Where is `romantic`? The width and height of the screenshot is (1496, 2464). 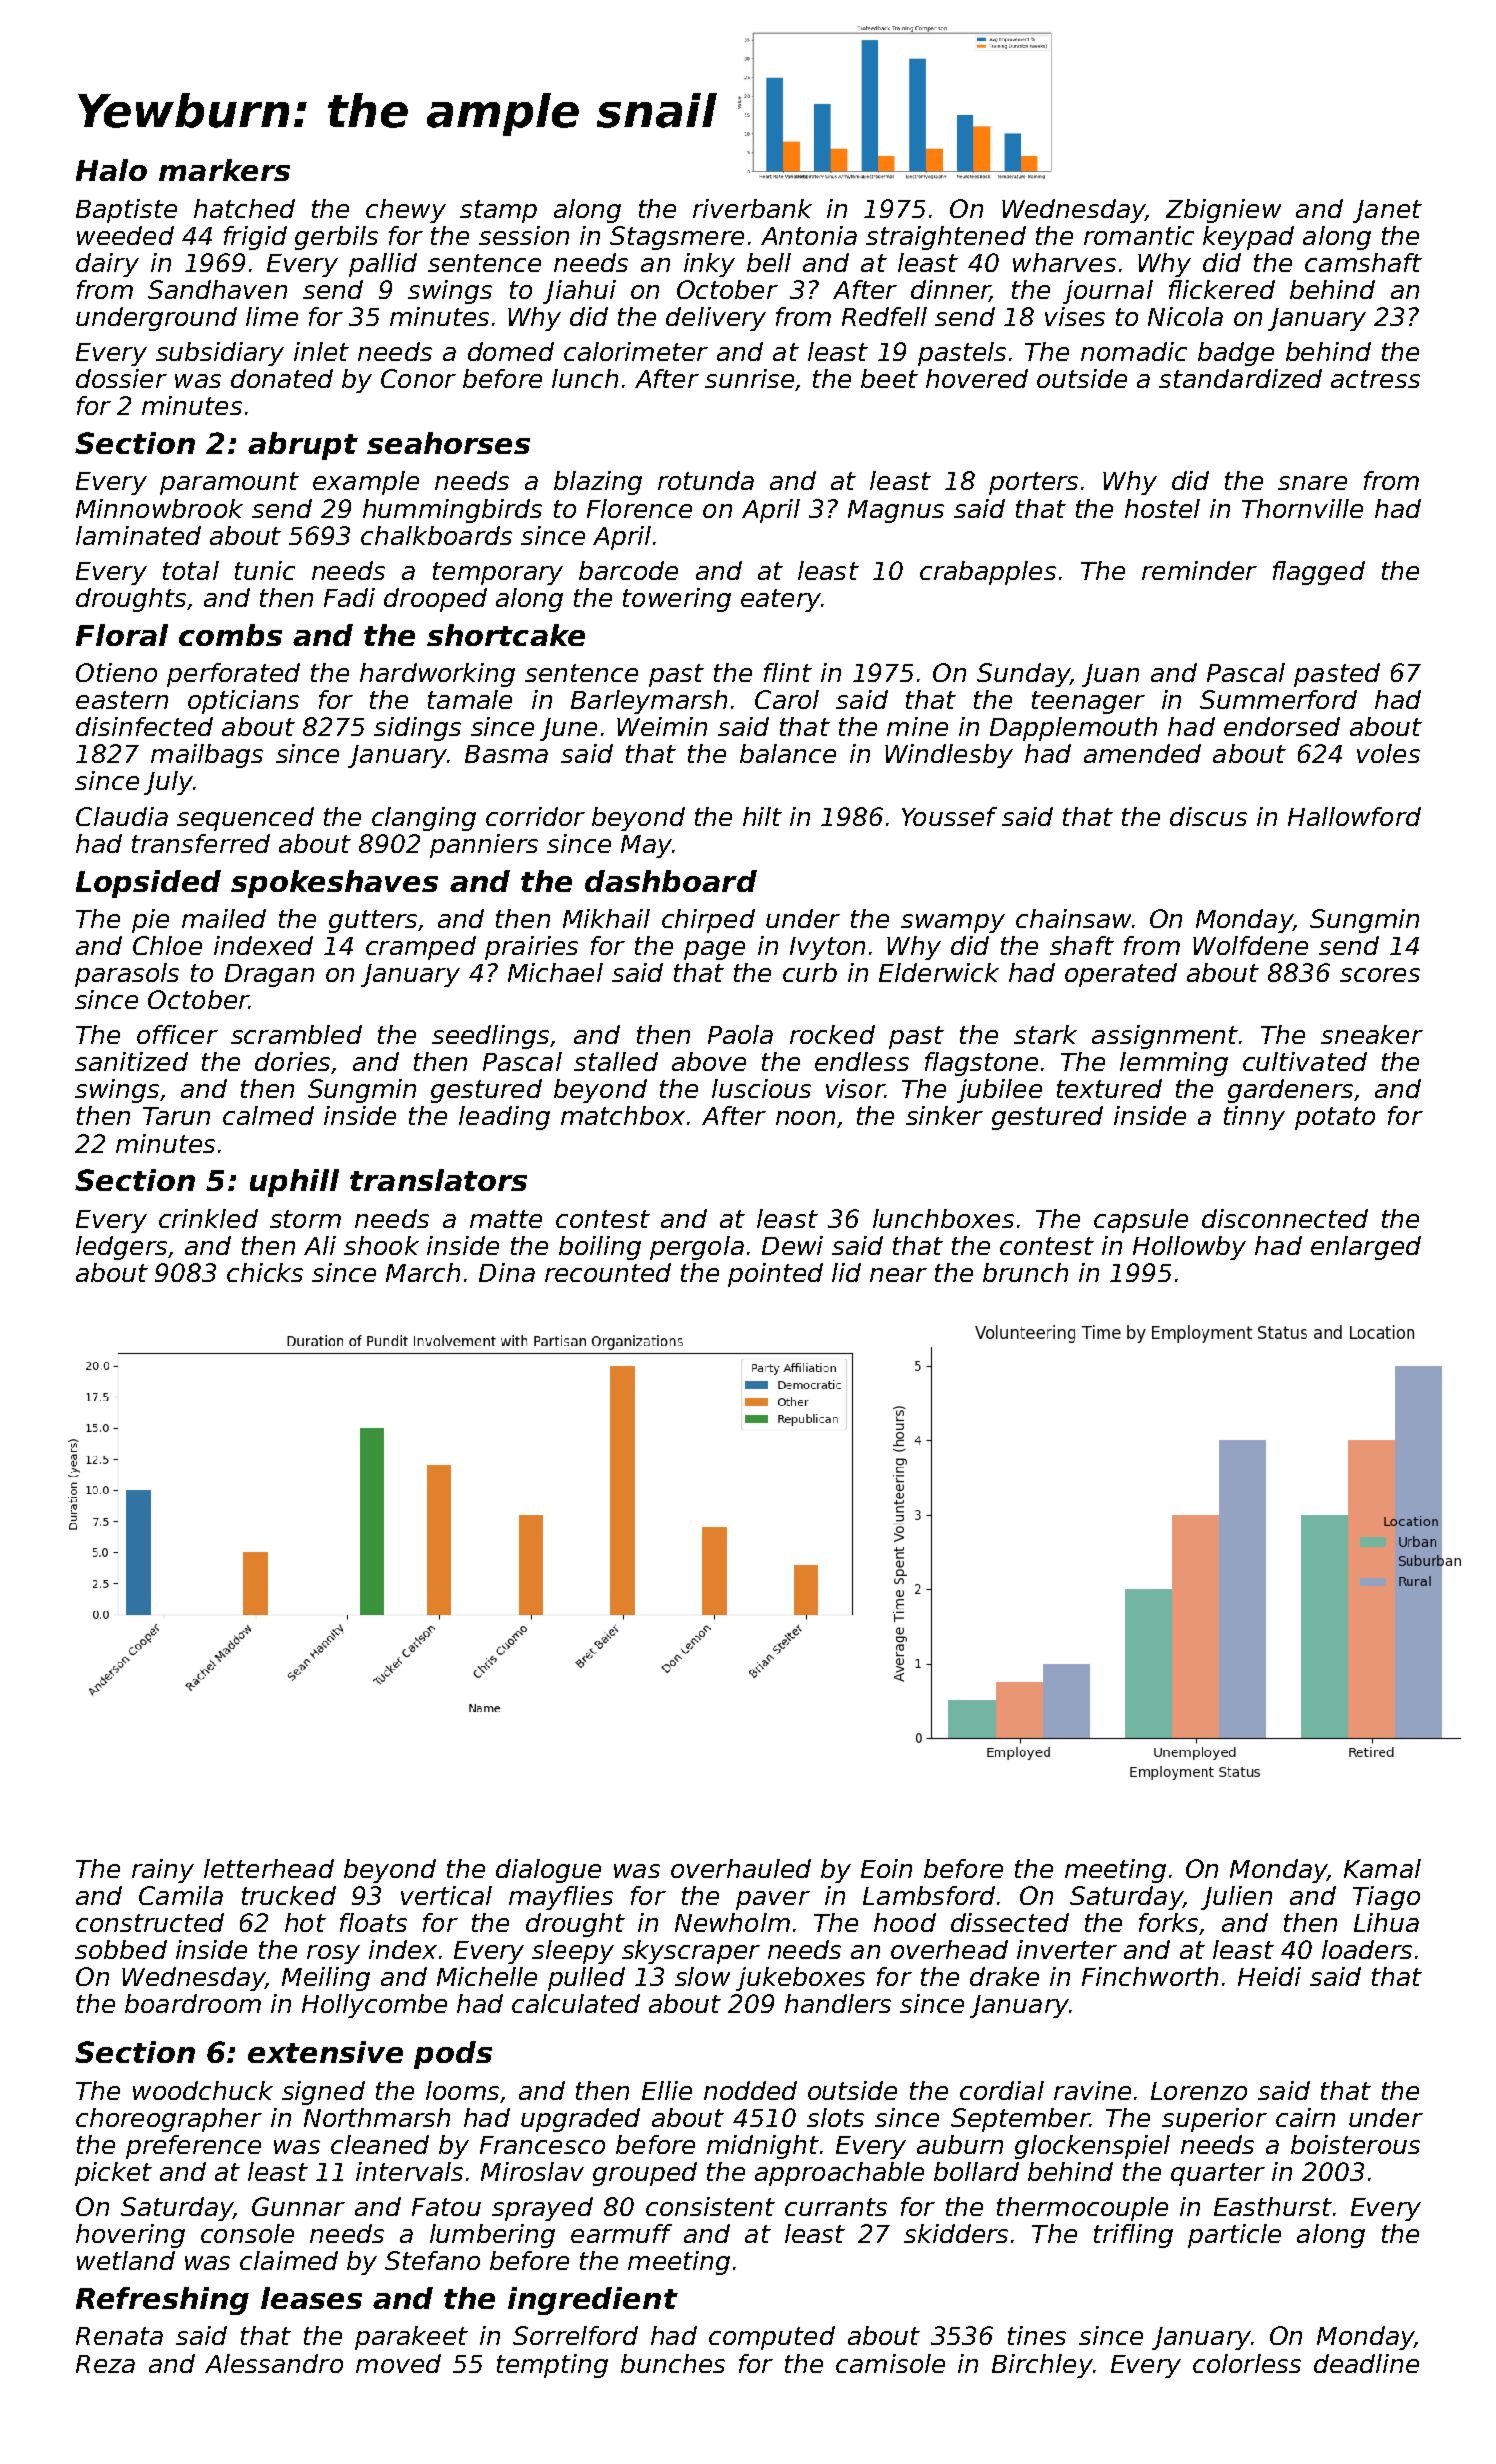 romantic is located at coordinates (1139, 235).
